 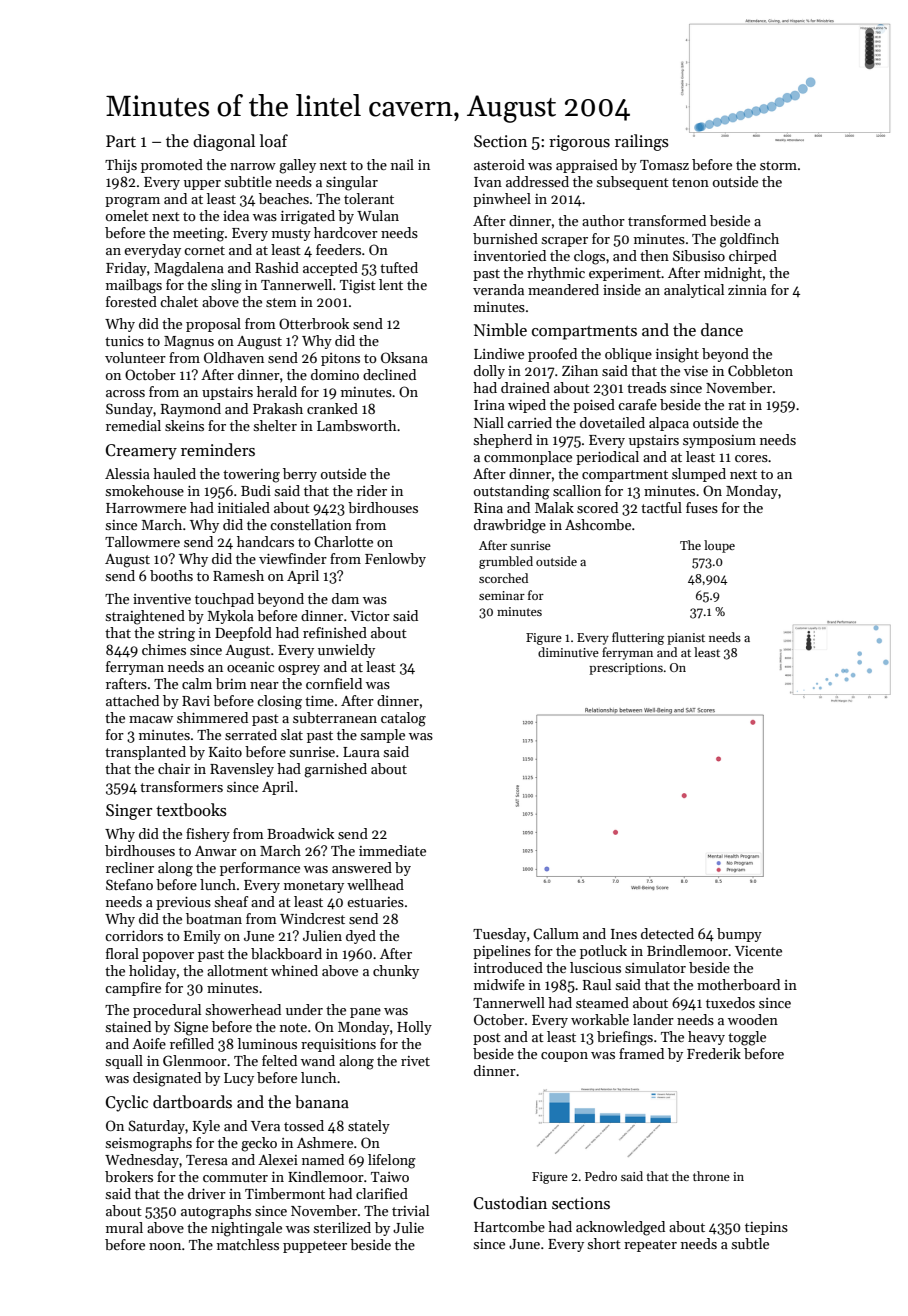 What do you see at coordinates (322, 1102) in the screenshot?
I see `banana` at bounding box center [322, 1102].
